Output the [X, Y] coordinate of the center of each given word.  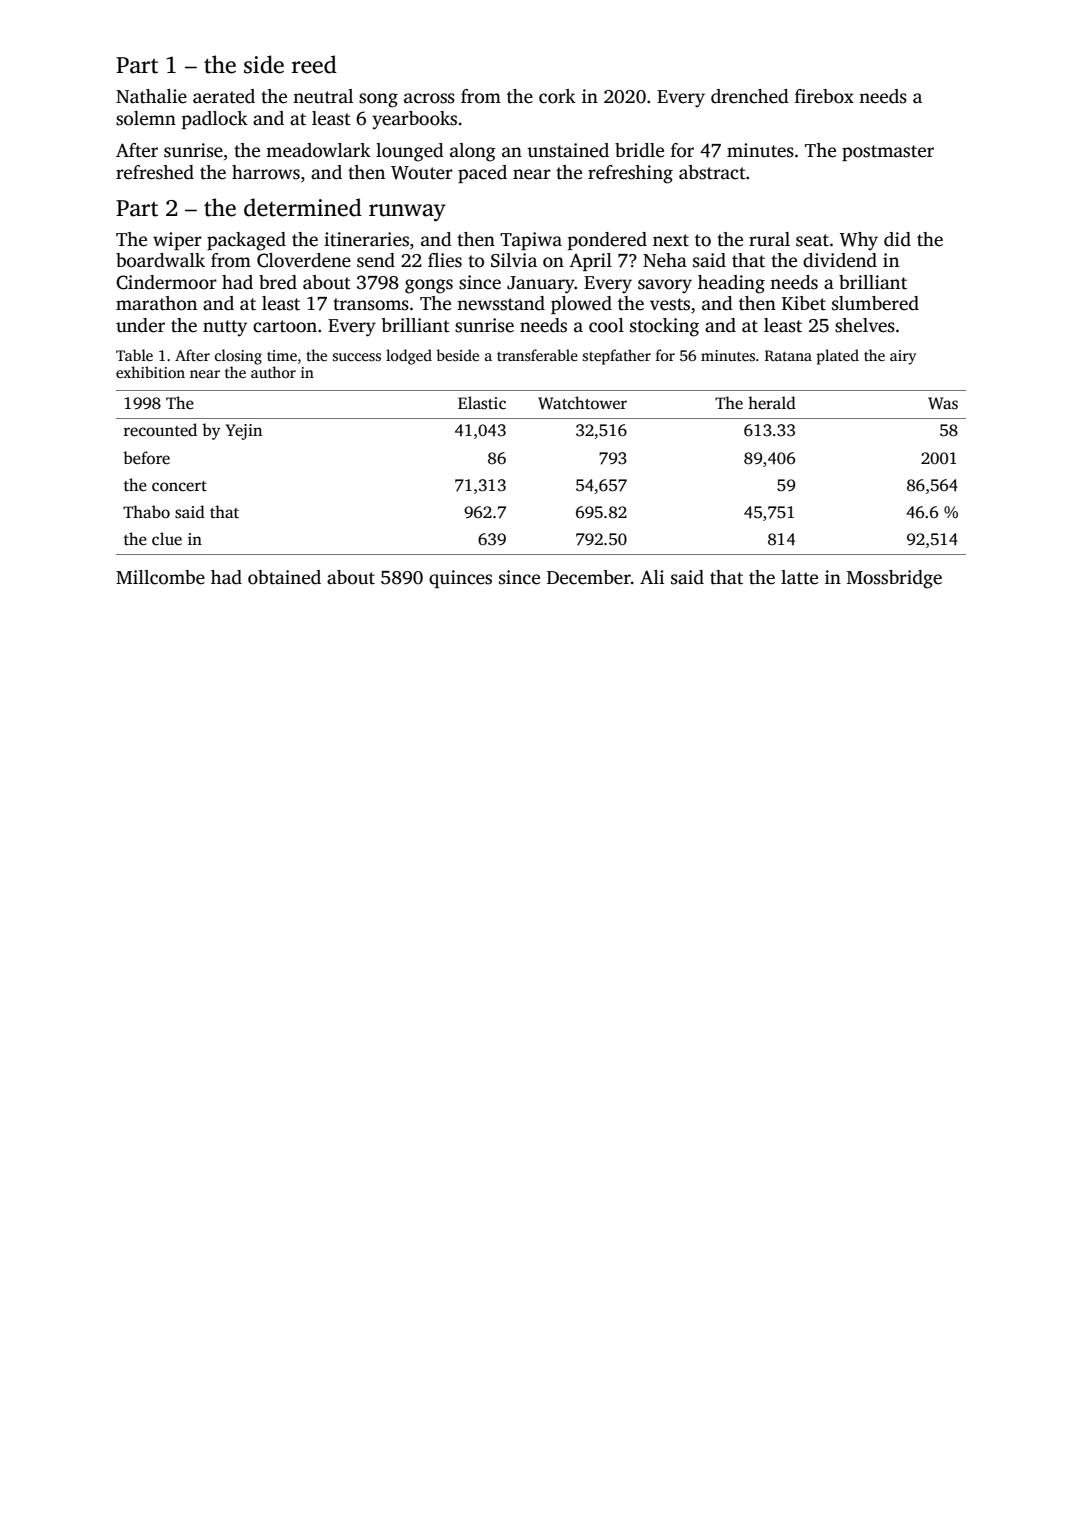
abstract [712, 172]
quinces [460, 579]
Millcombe [160, 577]
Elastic [482, 403]
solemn [146, 118]
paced [482, 174]
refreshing [630, 174]
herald [772, 403]
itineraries [366, 239]
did [897, 239]
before [146, 458]
